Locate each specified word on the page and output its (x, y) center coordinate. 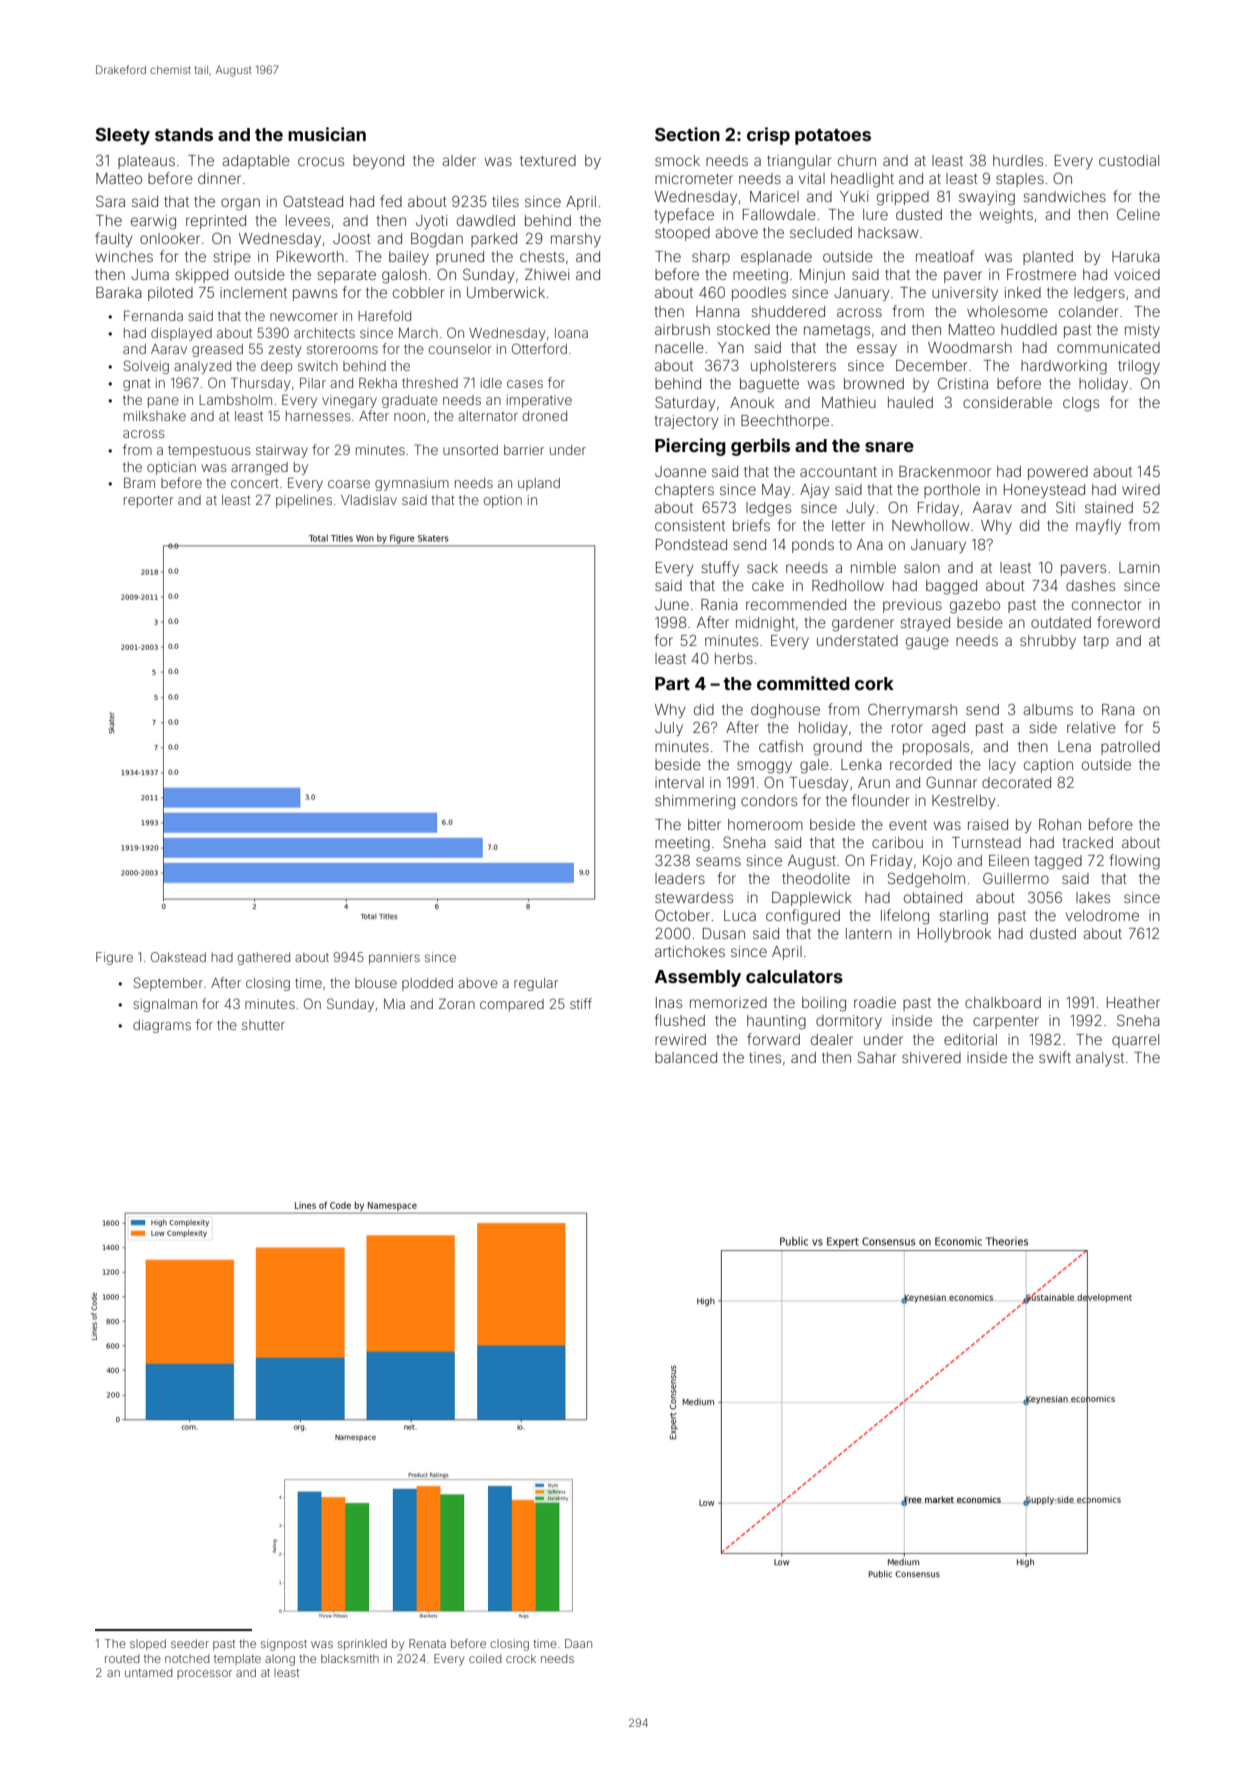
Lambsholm (235, 400)
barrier (524, 450)
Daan (578, 1643)
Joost (352, 238)
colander (1089, 311)
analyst (1100, 1059)
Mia (394, 1004)
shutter (263, 1025)
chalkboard (1003, 1002)
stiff (581, 1003)
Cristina (963, 383)
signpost (284, 1645)
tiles (505, 201)
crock (521, 1658)
